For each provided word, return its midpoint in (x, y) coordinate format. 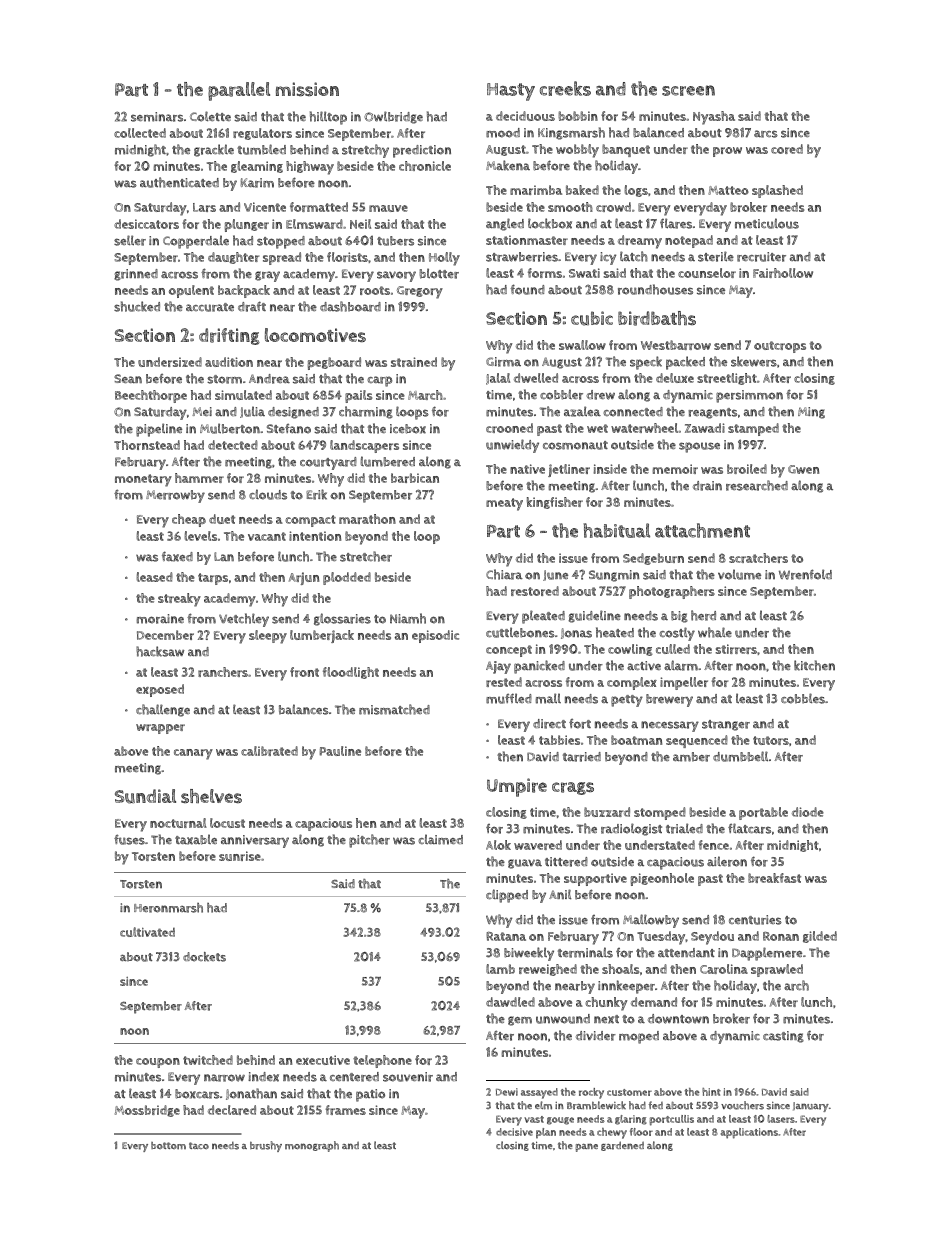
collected (140, 133)
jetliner (569, 470)
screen (688, 90)
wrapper (160, 729)
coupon (158, 1063)
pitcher (369, 841)
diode (808, 812)
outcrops (780, 347)
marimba (536, 190)
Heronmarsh (168, 908)
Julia (252, 412)
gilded (820, 937)
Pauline (340, 751)
